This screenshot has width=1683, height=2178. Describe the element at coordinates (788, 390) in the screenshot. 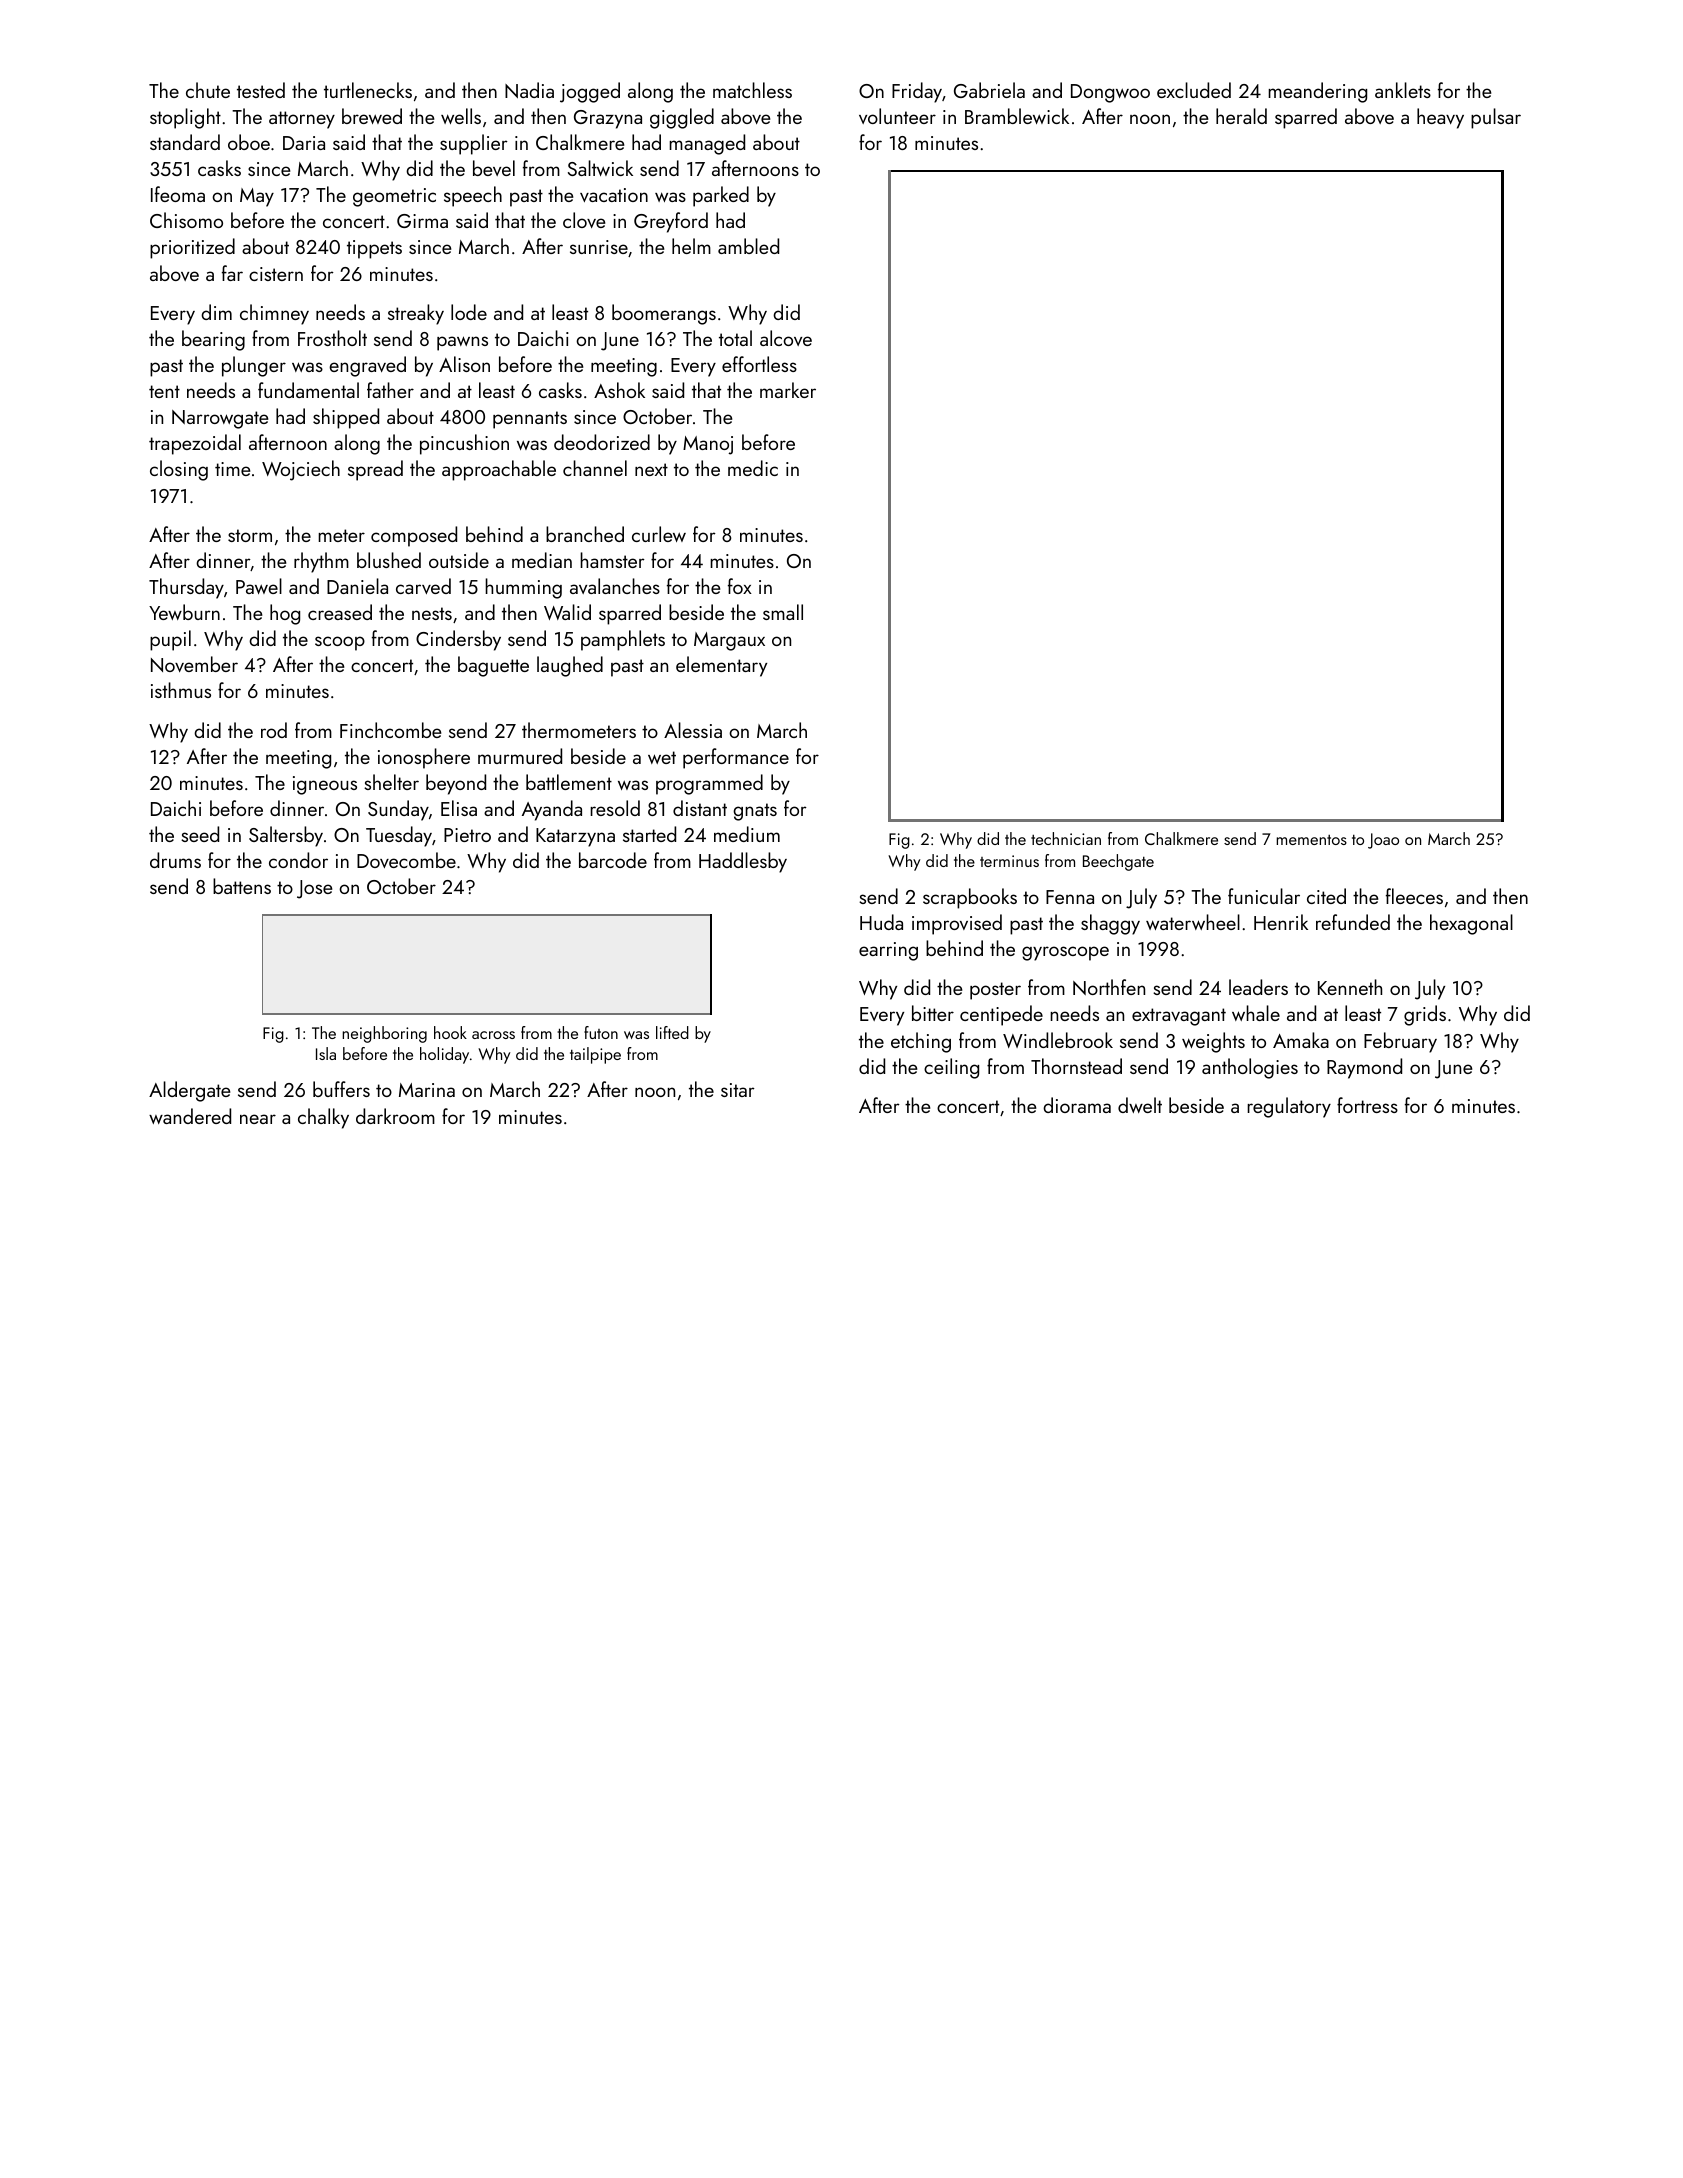

I see `marker` at that location.
